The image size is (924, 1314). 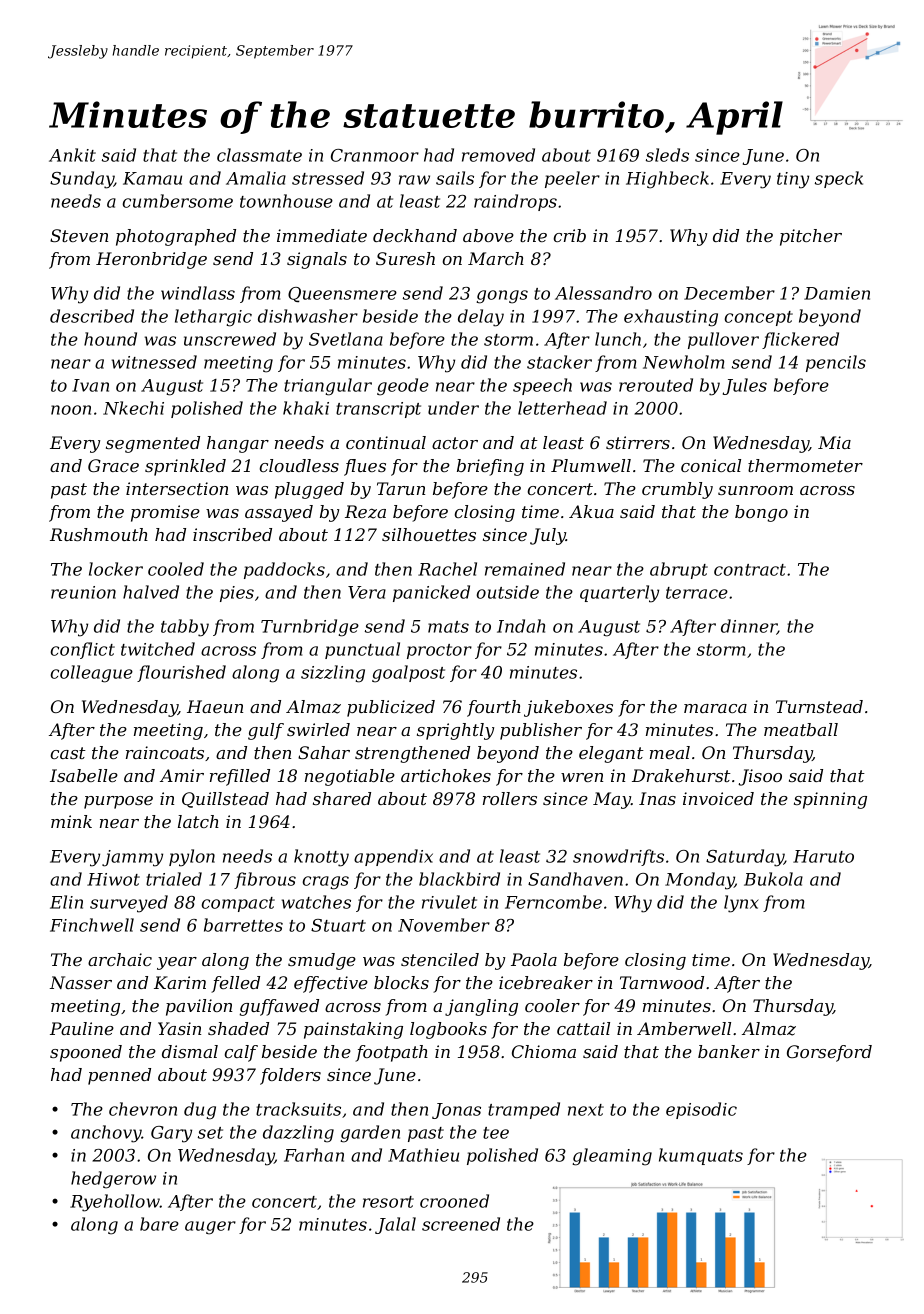 What do you see at coordinates (819, 706) in the page?
I see `Turnstead` at bounding box center [819, 706].
